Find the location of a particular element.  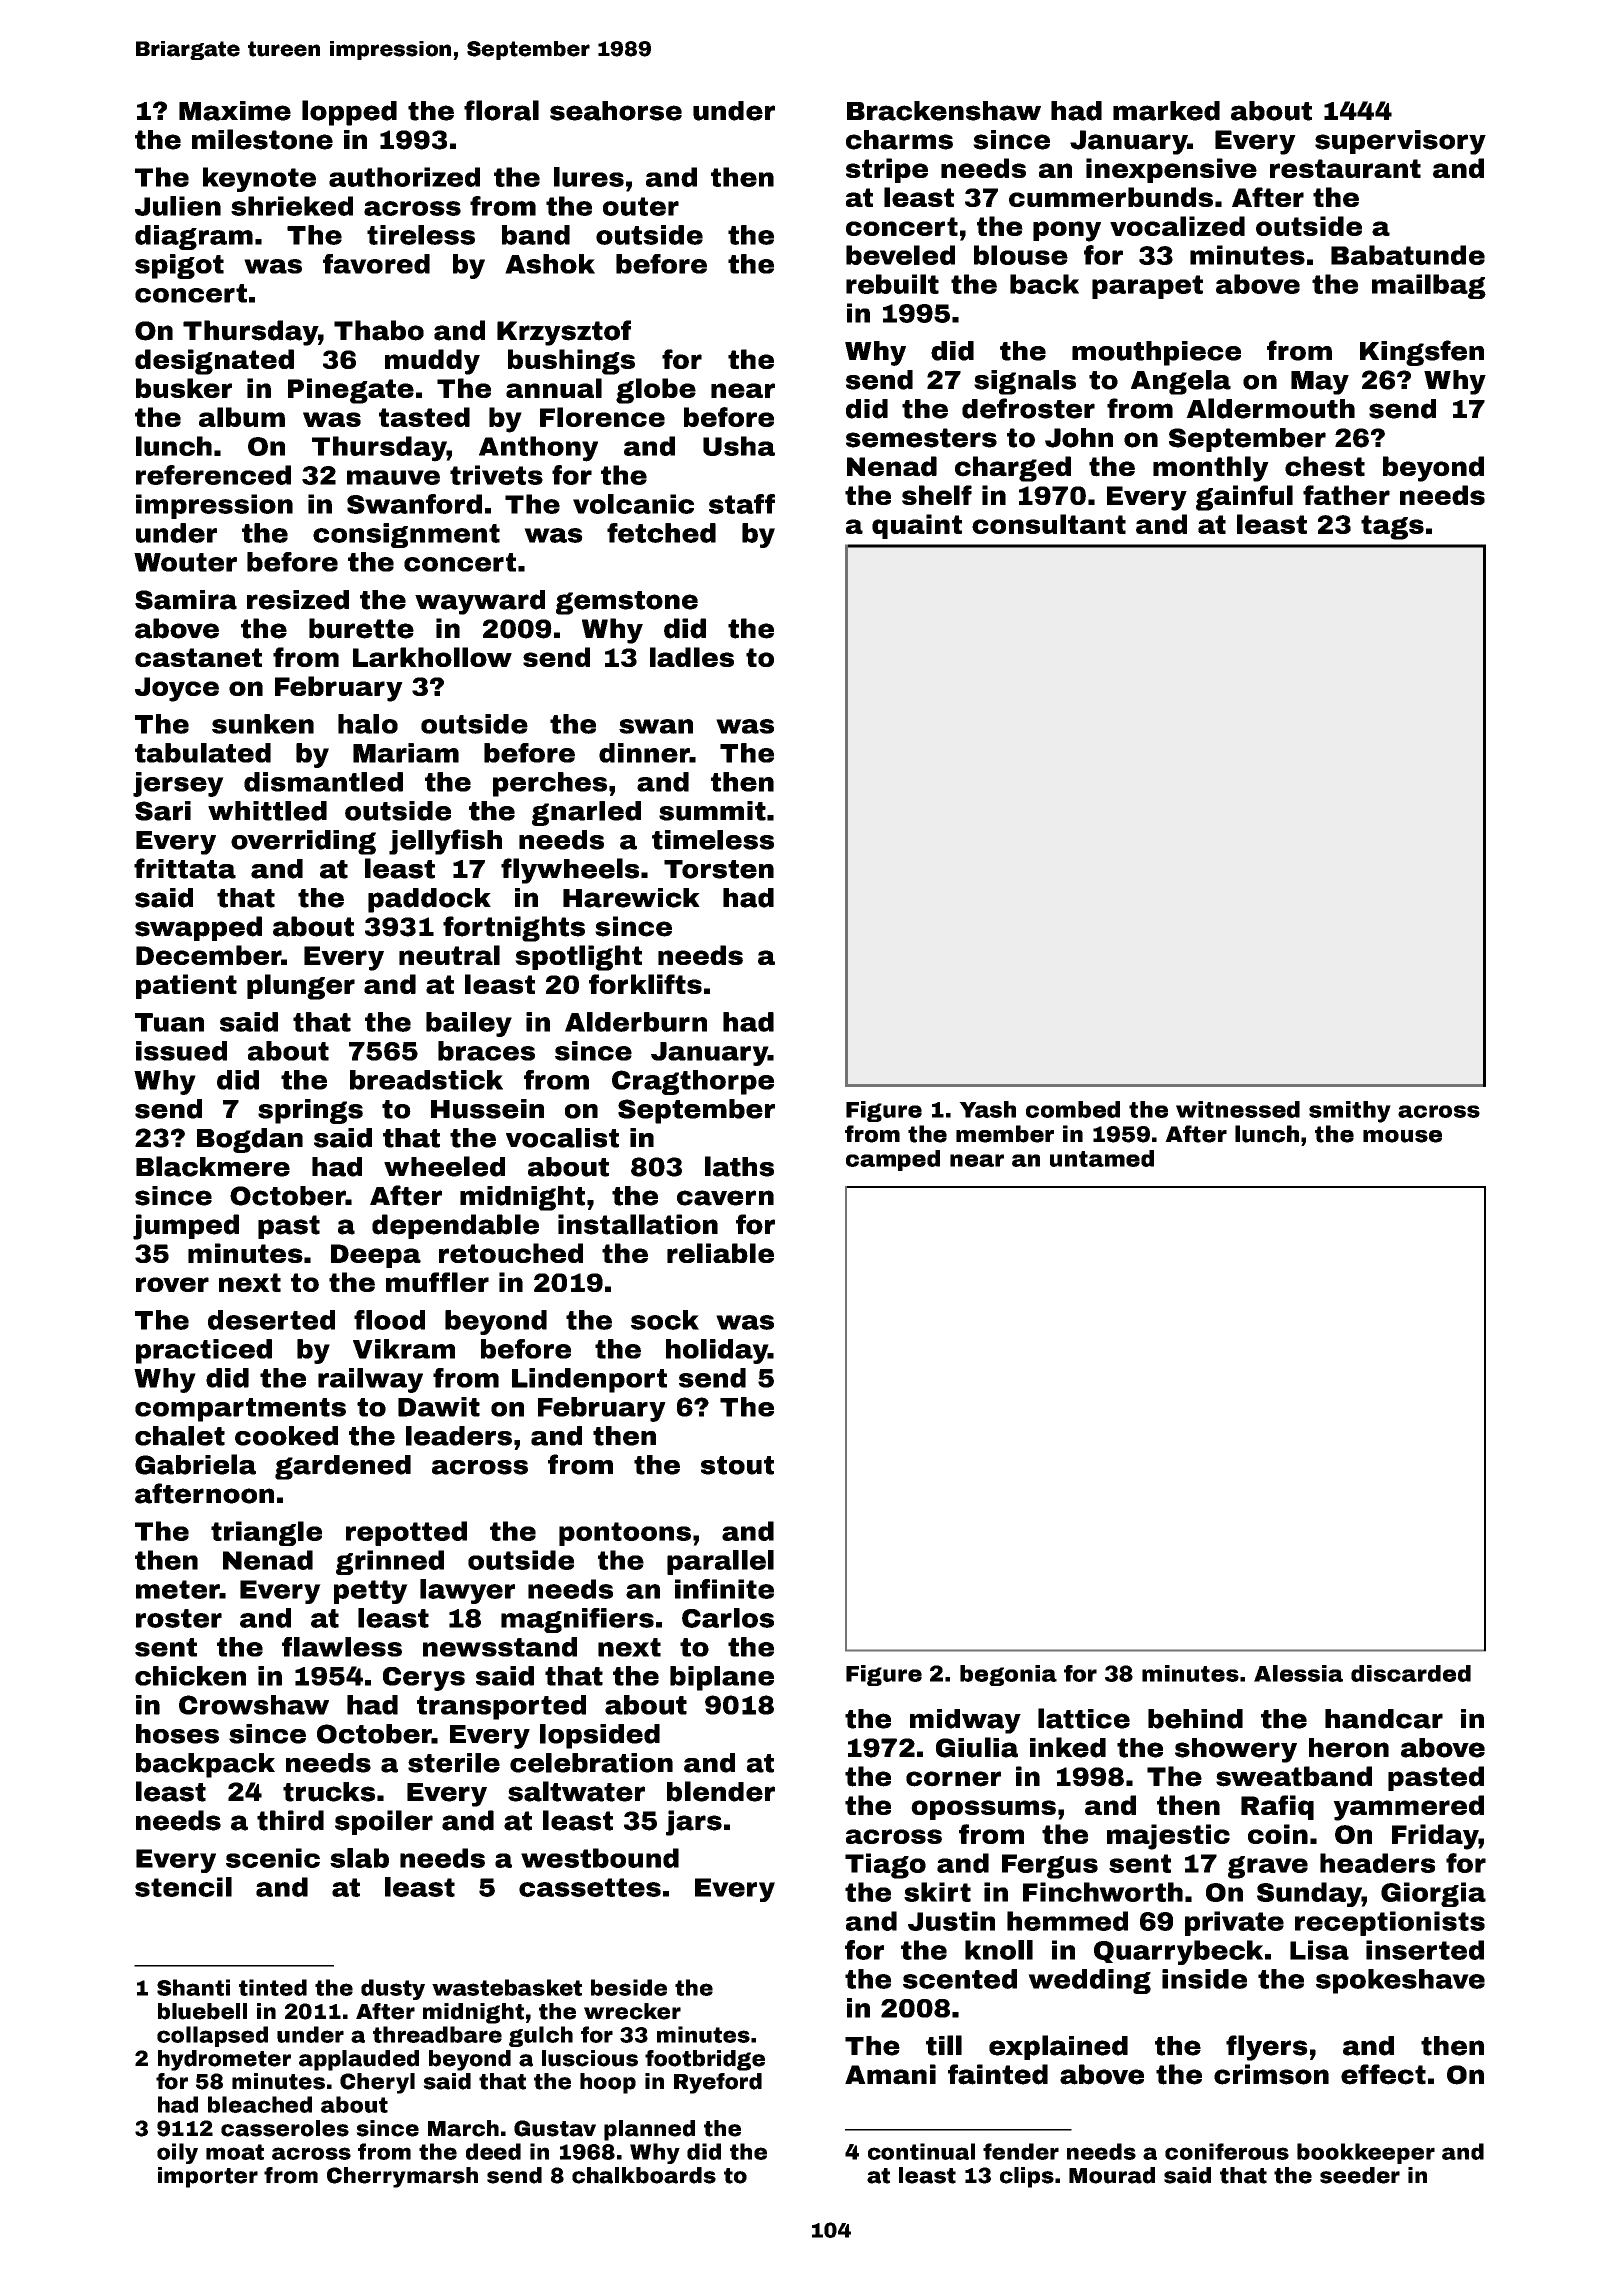

importer is located at coordinates (208, 2177).
